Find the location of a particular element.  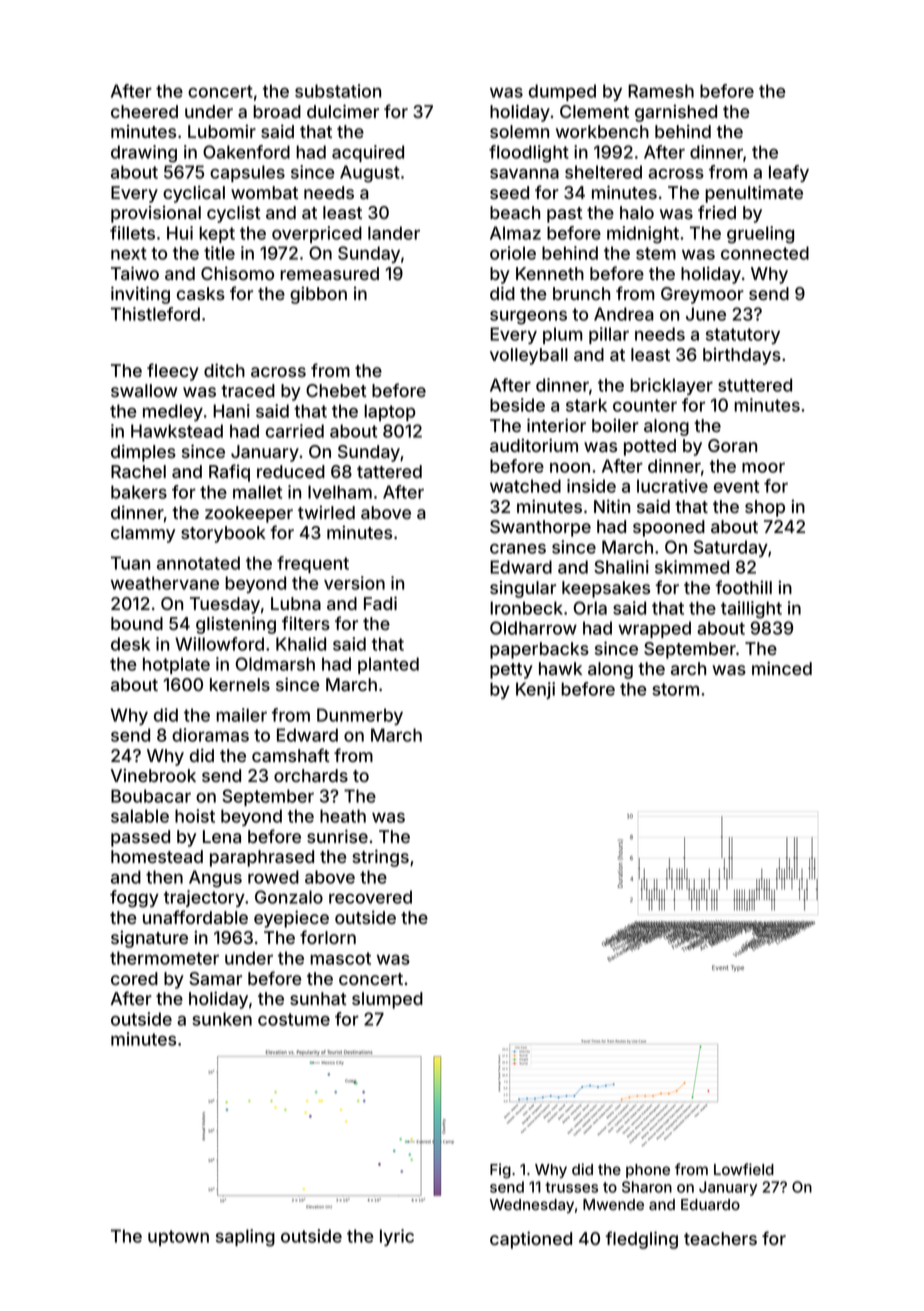

lyric is located at coordinates (397, 1237).
